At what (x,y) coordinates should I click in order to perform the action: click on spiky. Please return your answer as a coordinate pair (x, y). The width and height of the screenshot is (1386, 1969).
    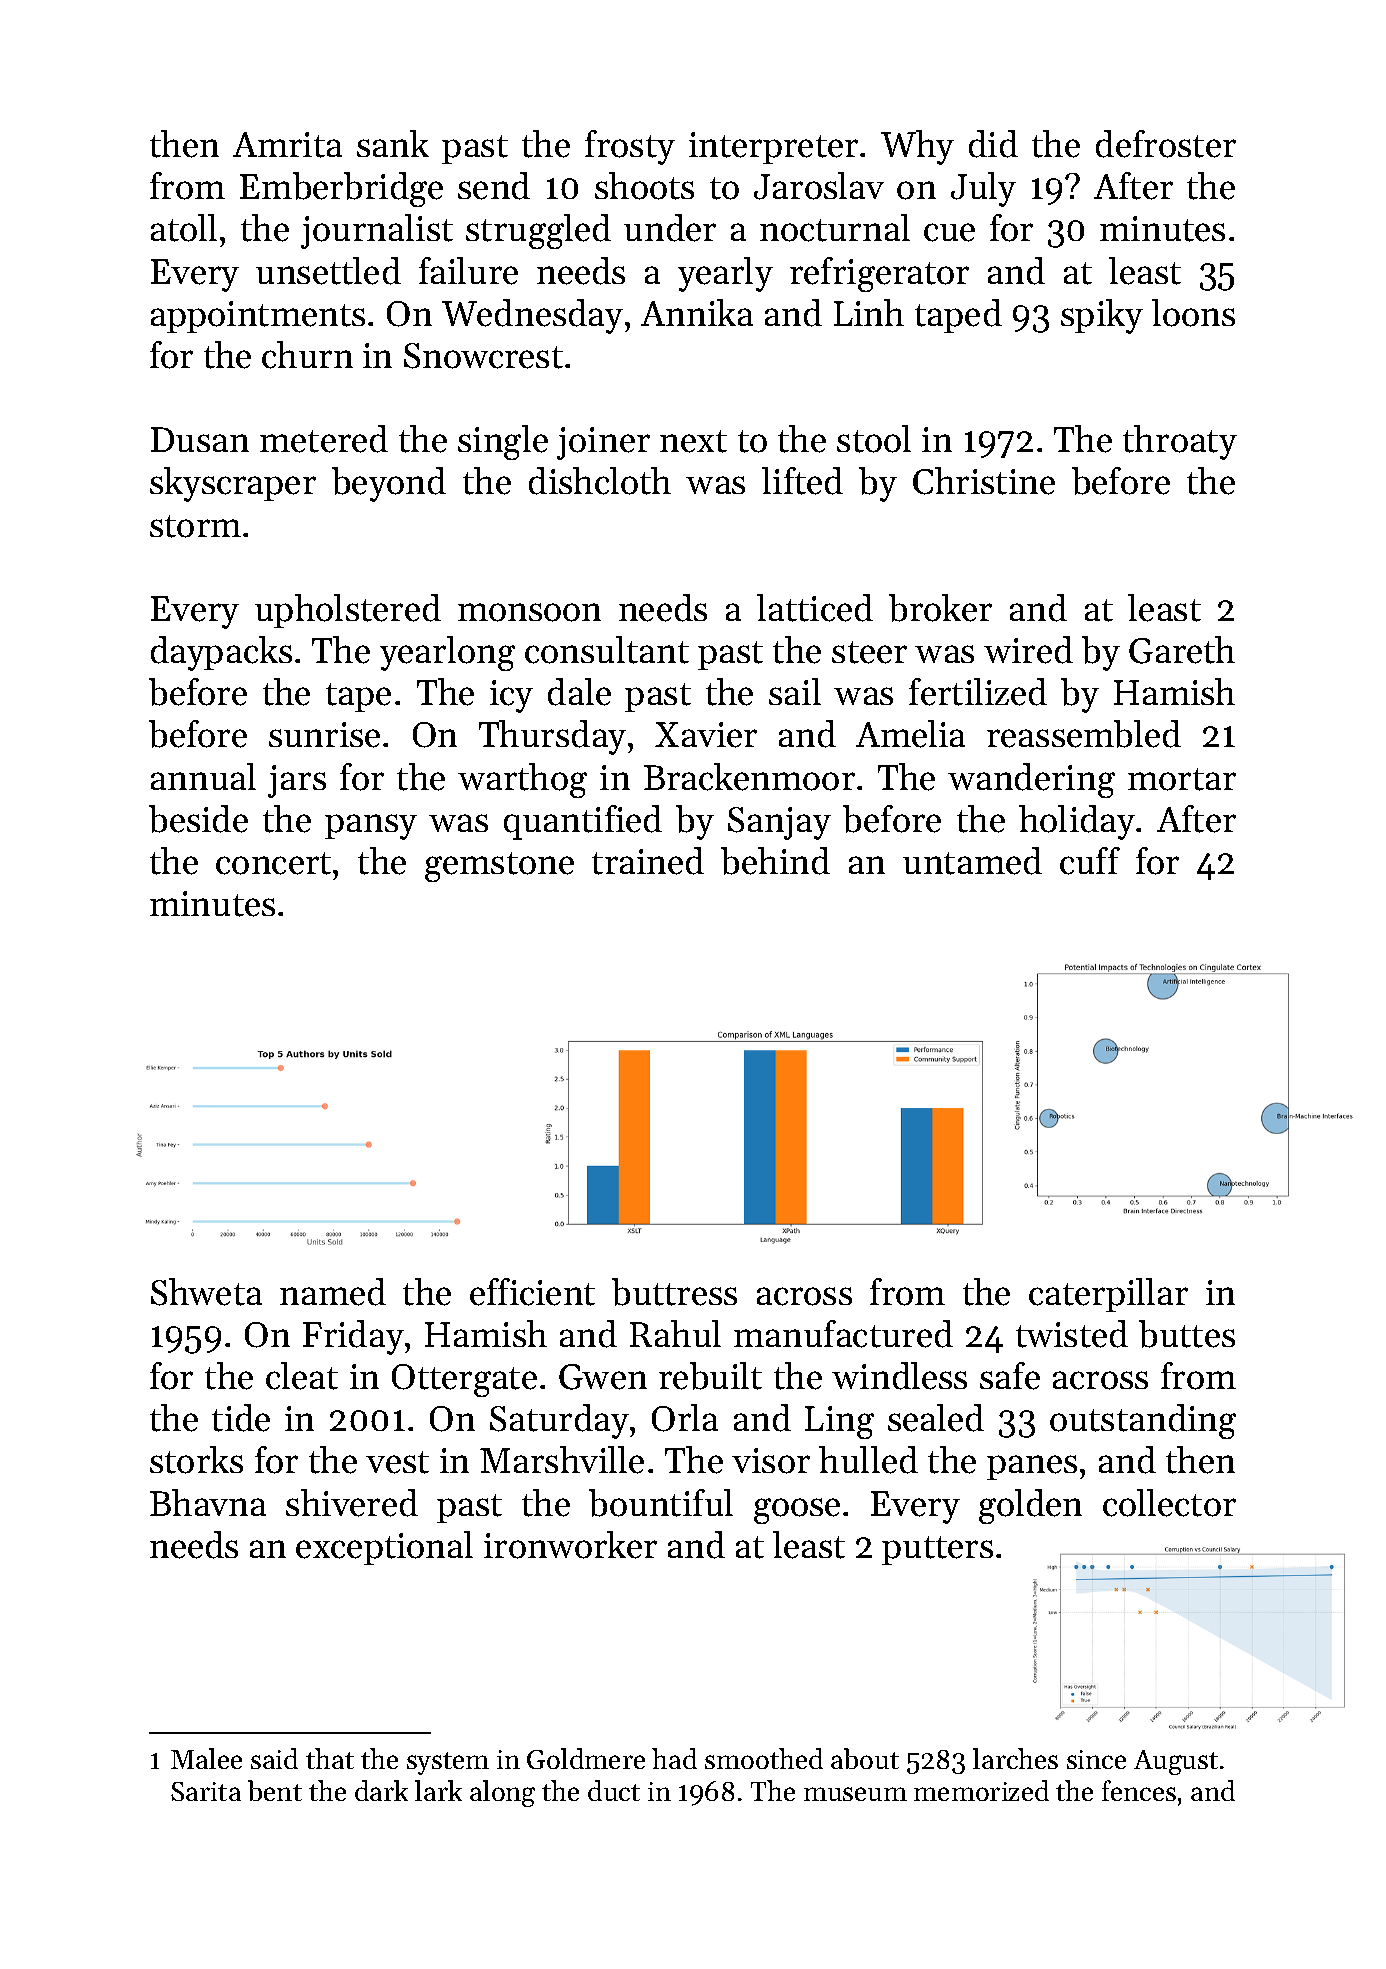
    Looking at the image, I should click on (1102, 316).
